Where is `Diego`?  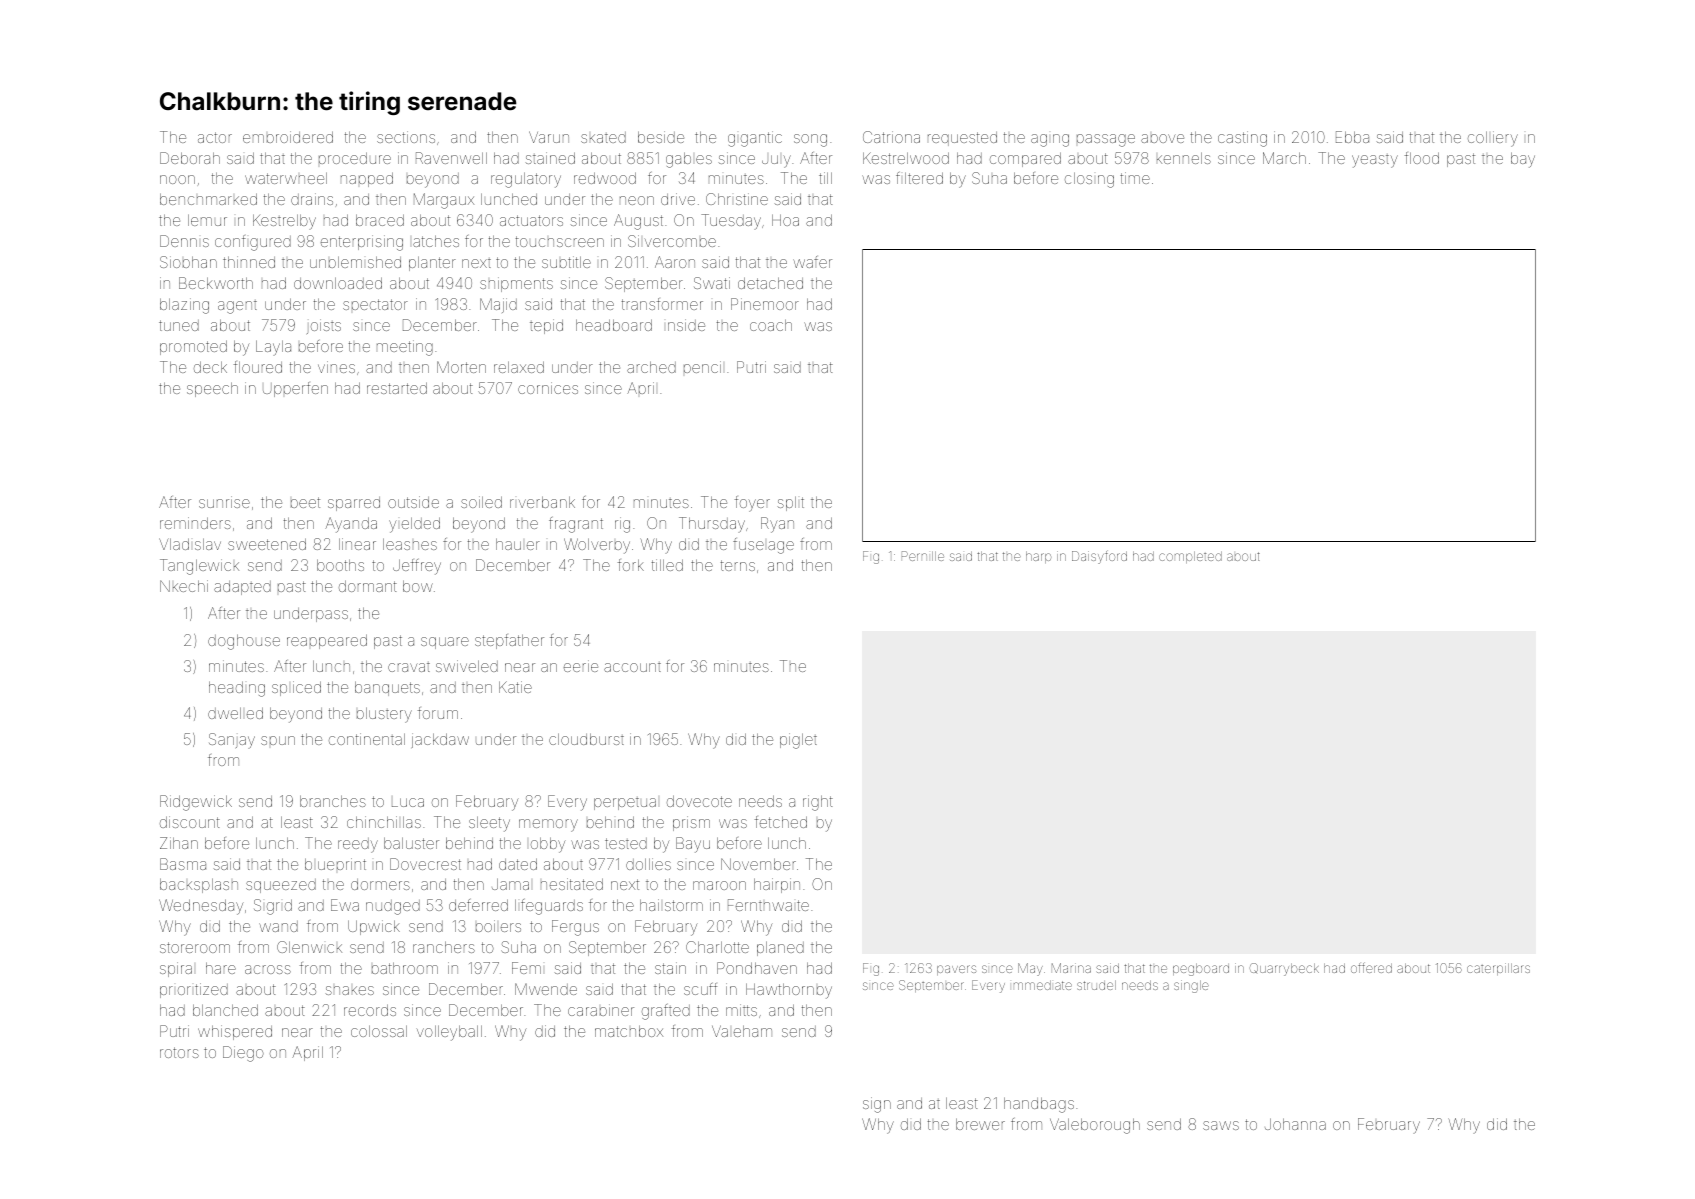 Diego is located at coordinates (243, 1054).
